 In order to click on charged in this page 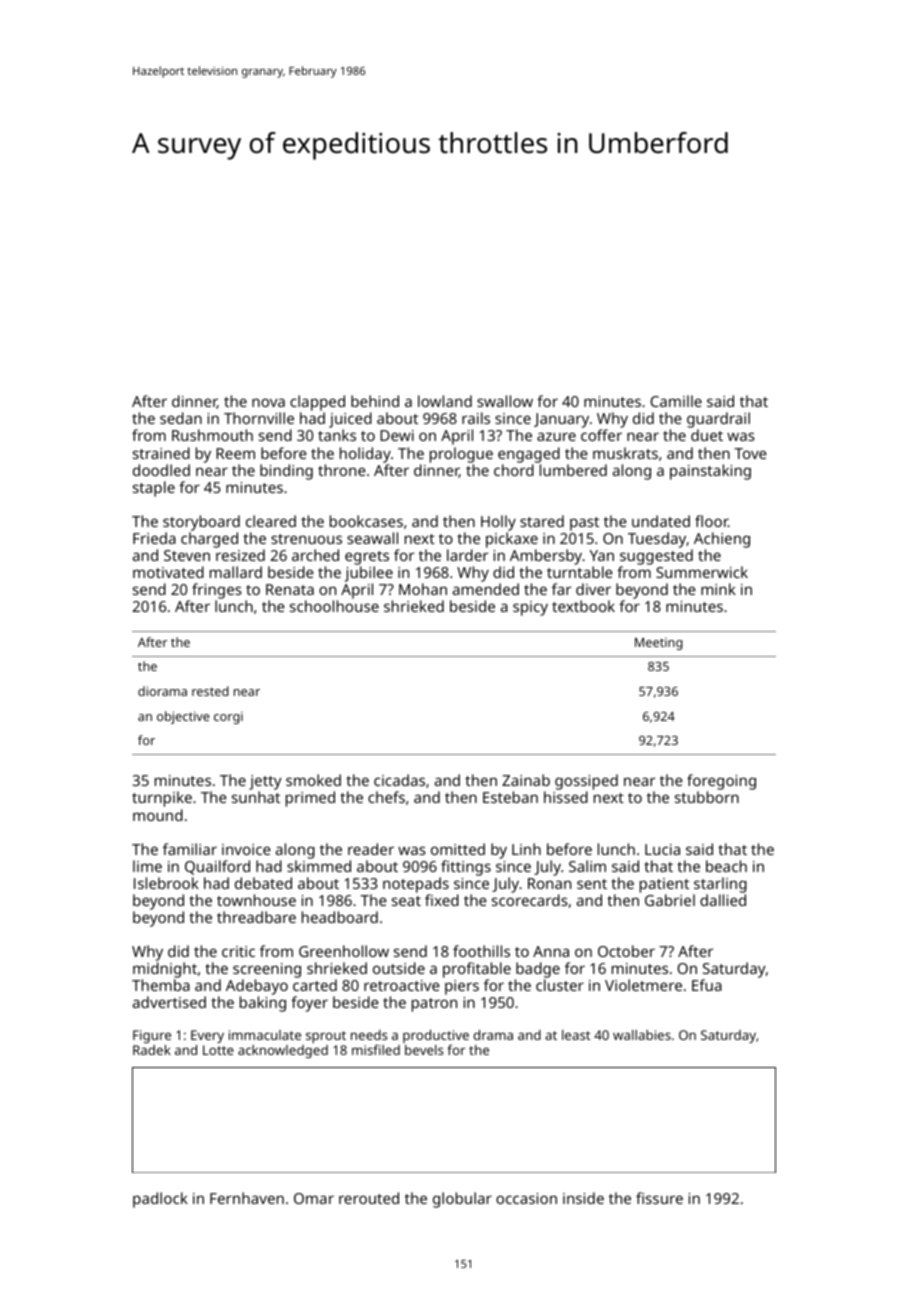, I will do `click(209, 540)`.
